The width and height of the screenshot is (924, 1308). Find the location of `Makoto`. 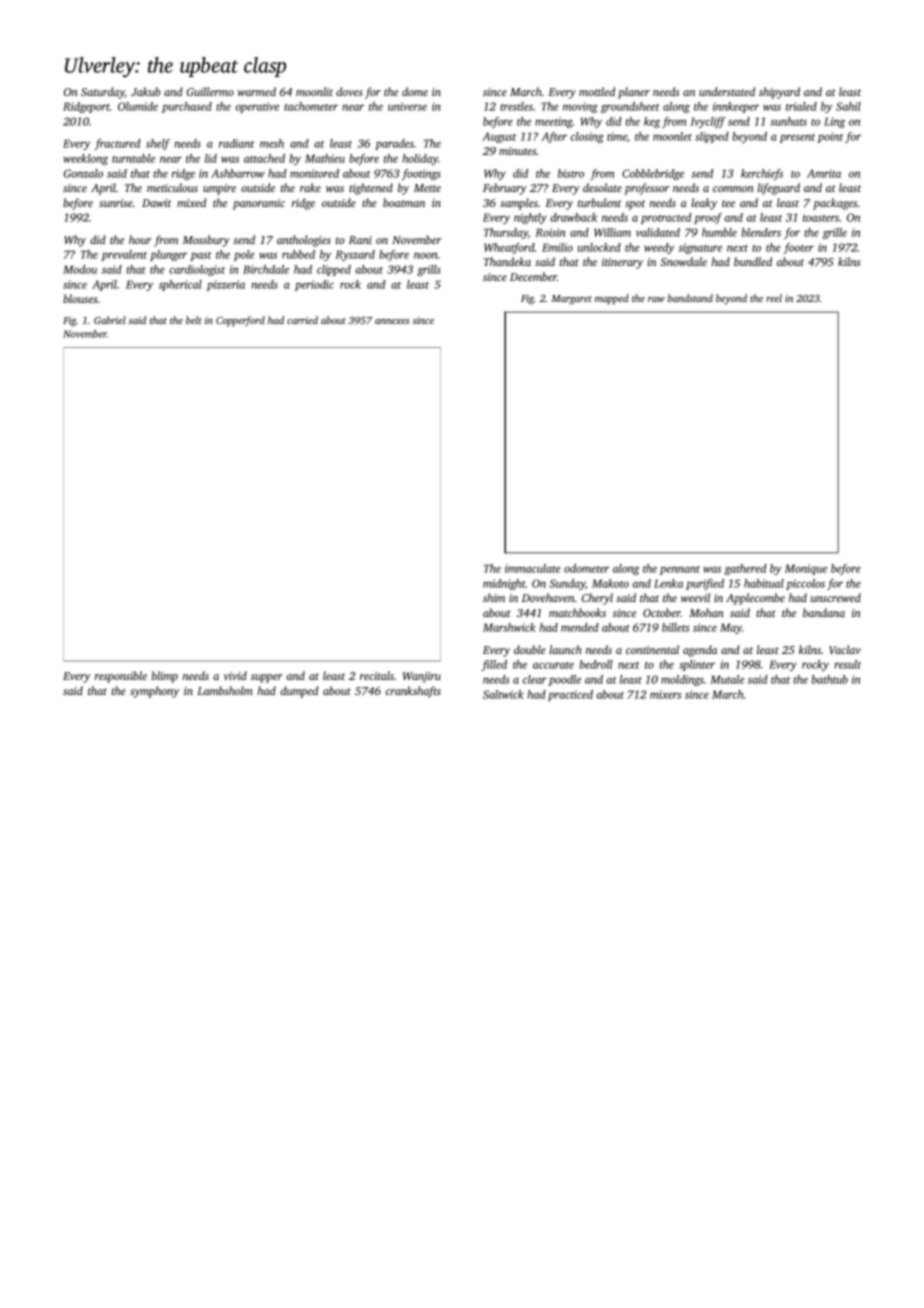

Makoto is located at coordinates (610, 583).
